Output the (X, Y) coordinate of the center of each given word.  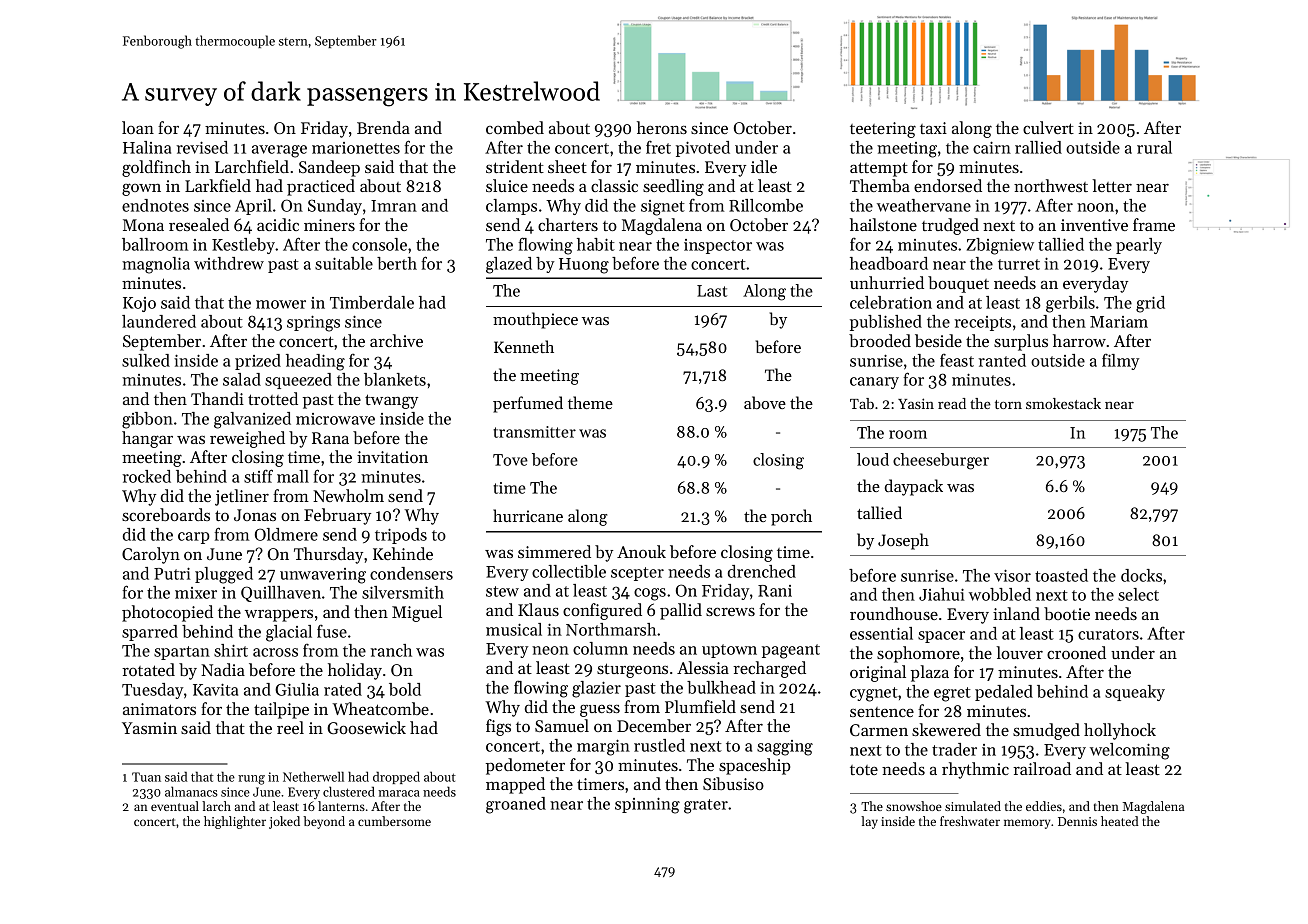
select (1138, 594)
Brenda (383, 127)
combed (515, 127)
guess (600, 711)
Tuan (146, 777)
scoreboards (166, 514)
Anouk (641, 551)
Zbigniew (1000, 246)
